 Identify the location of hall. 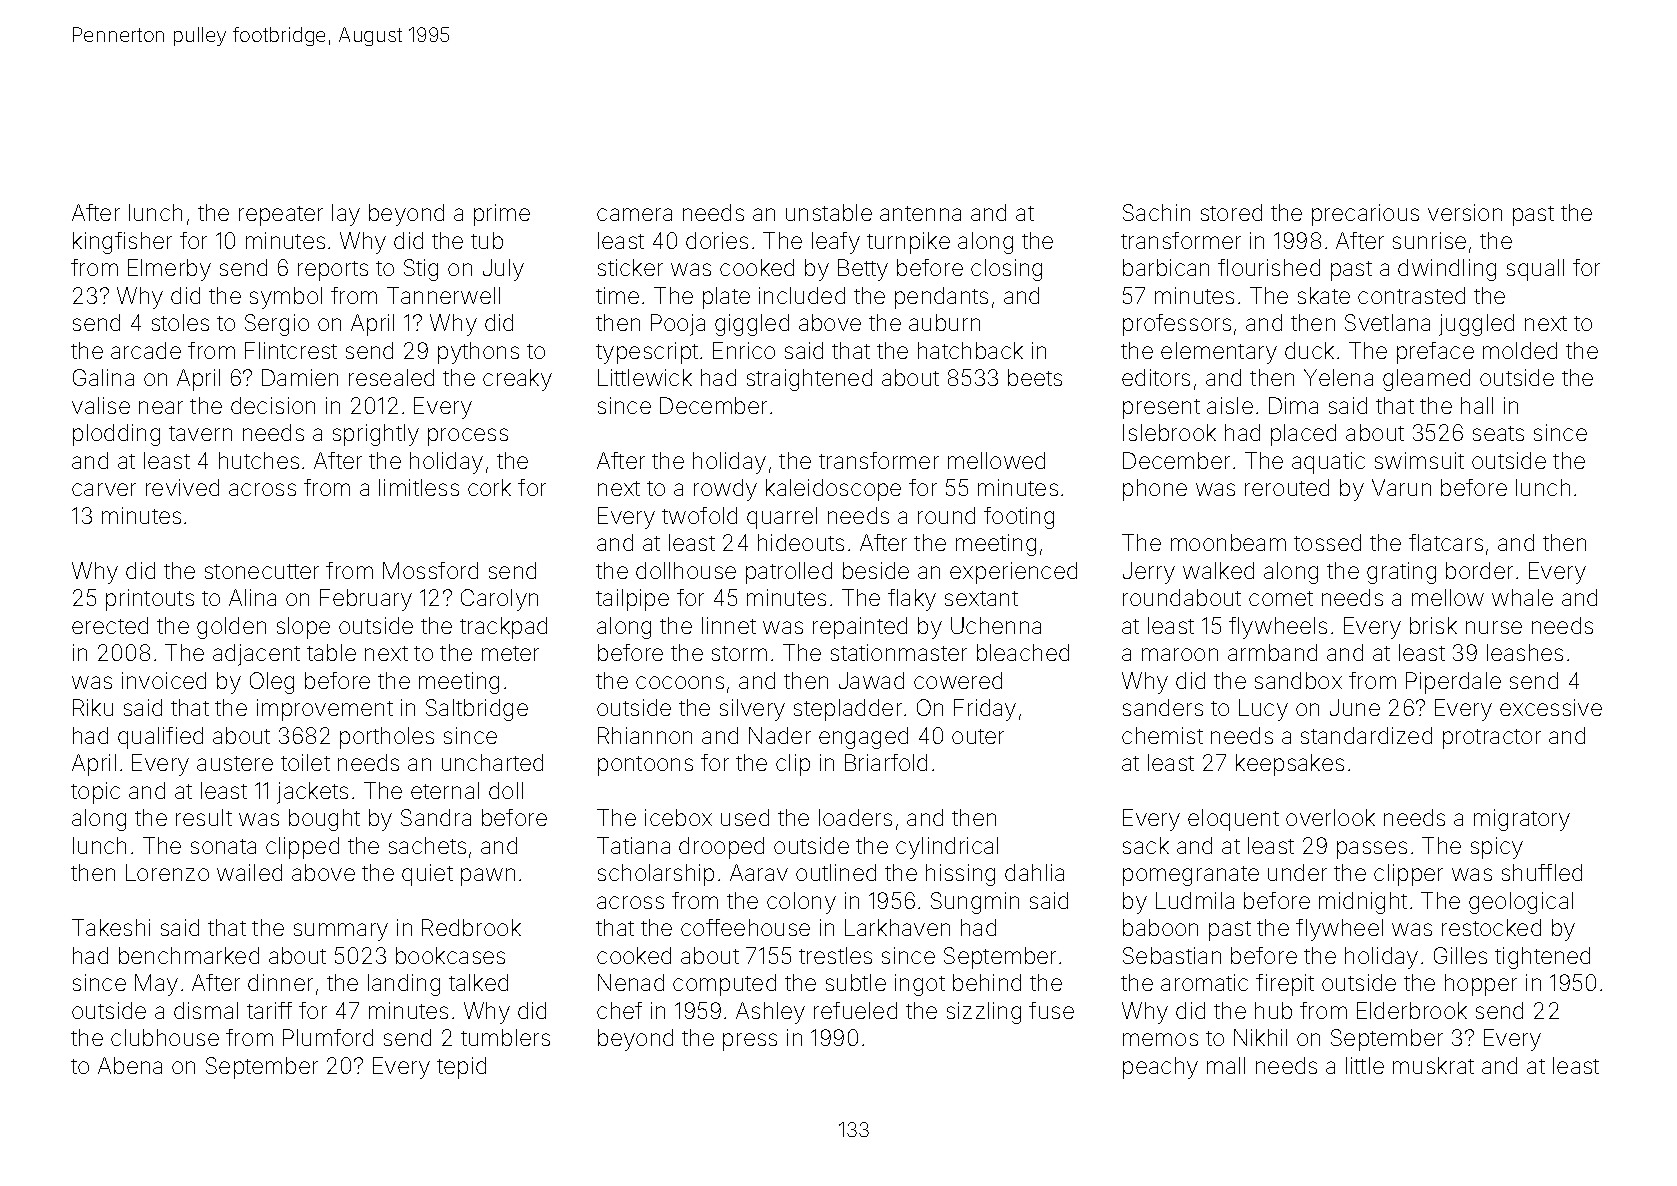
(1477, 405).
